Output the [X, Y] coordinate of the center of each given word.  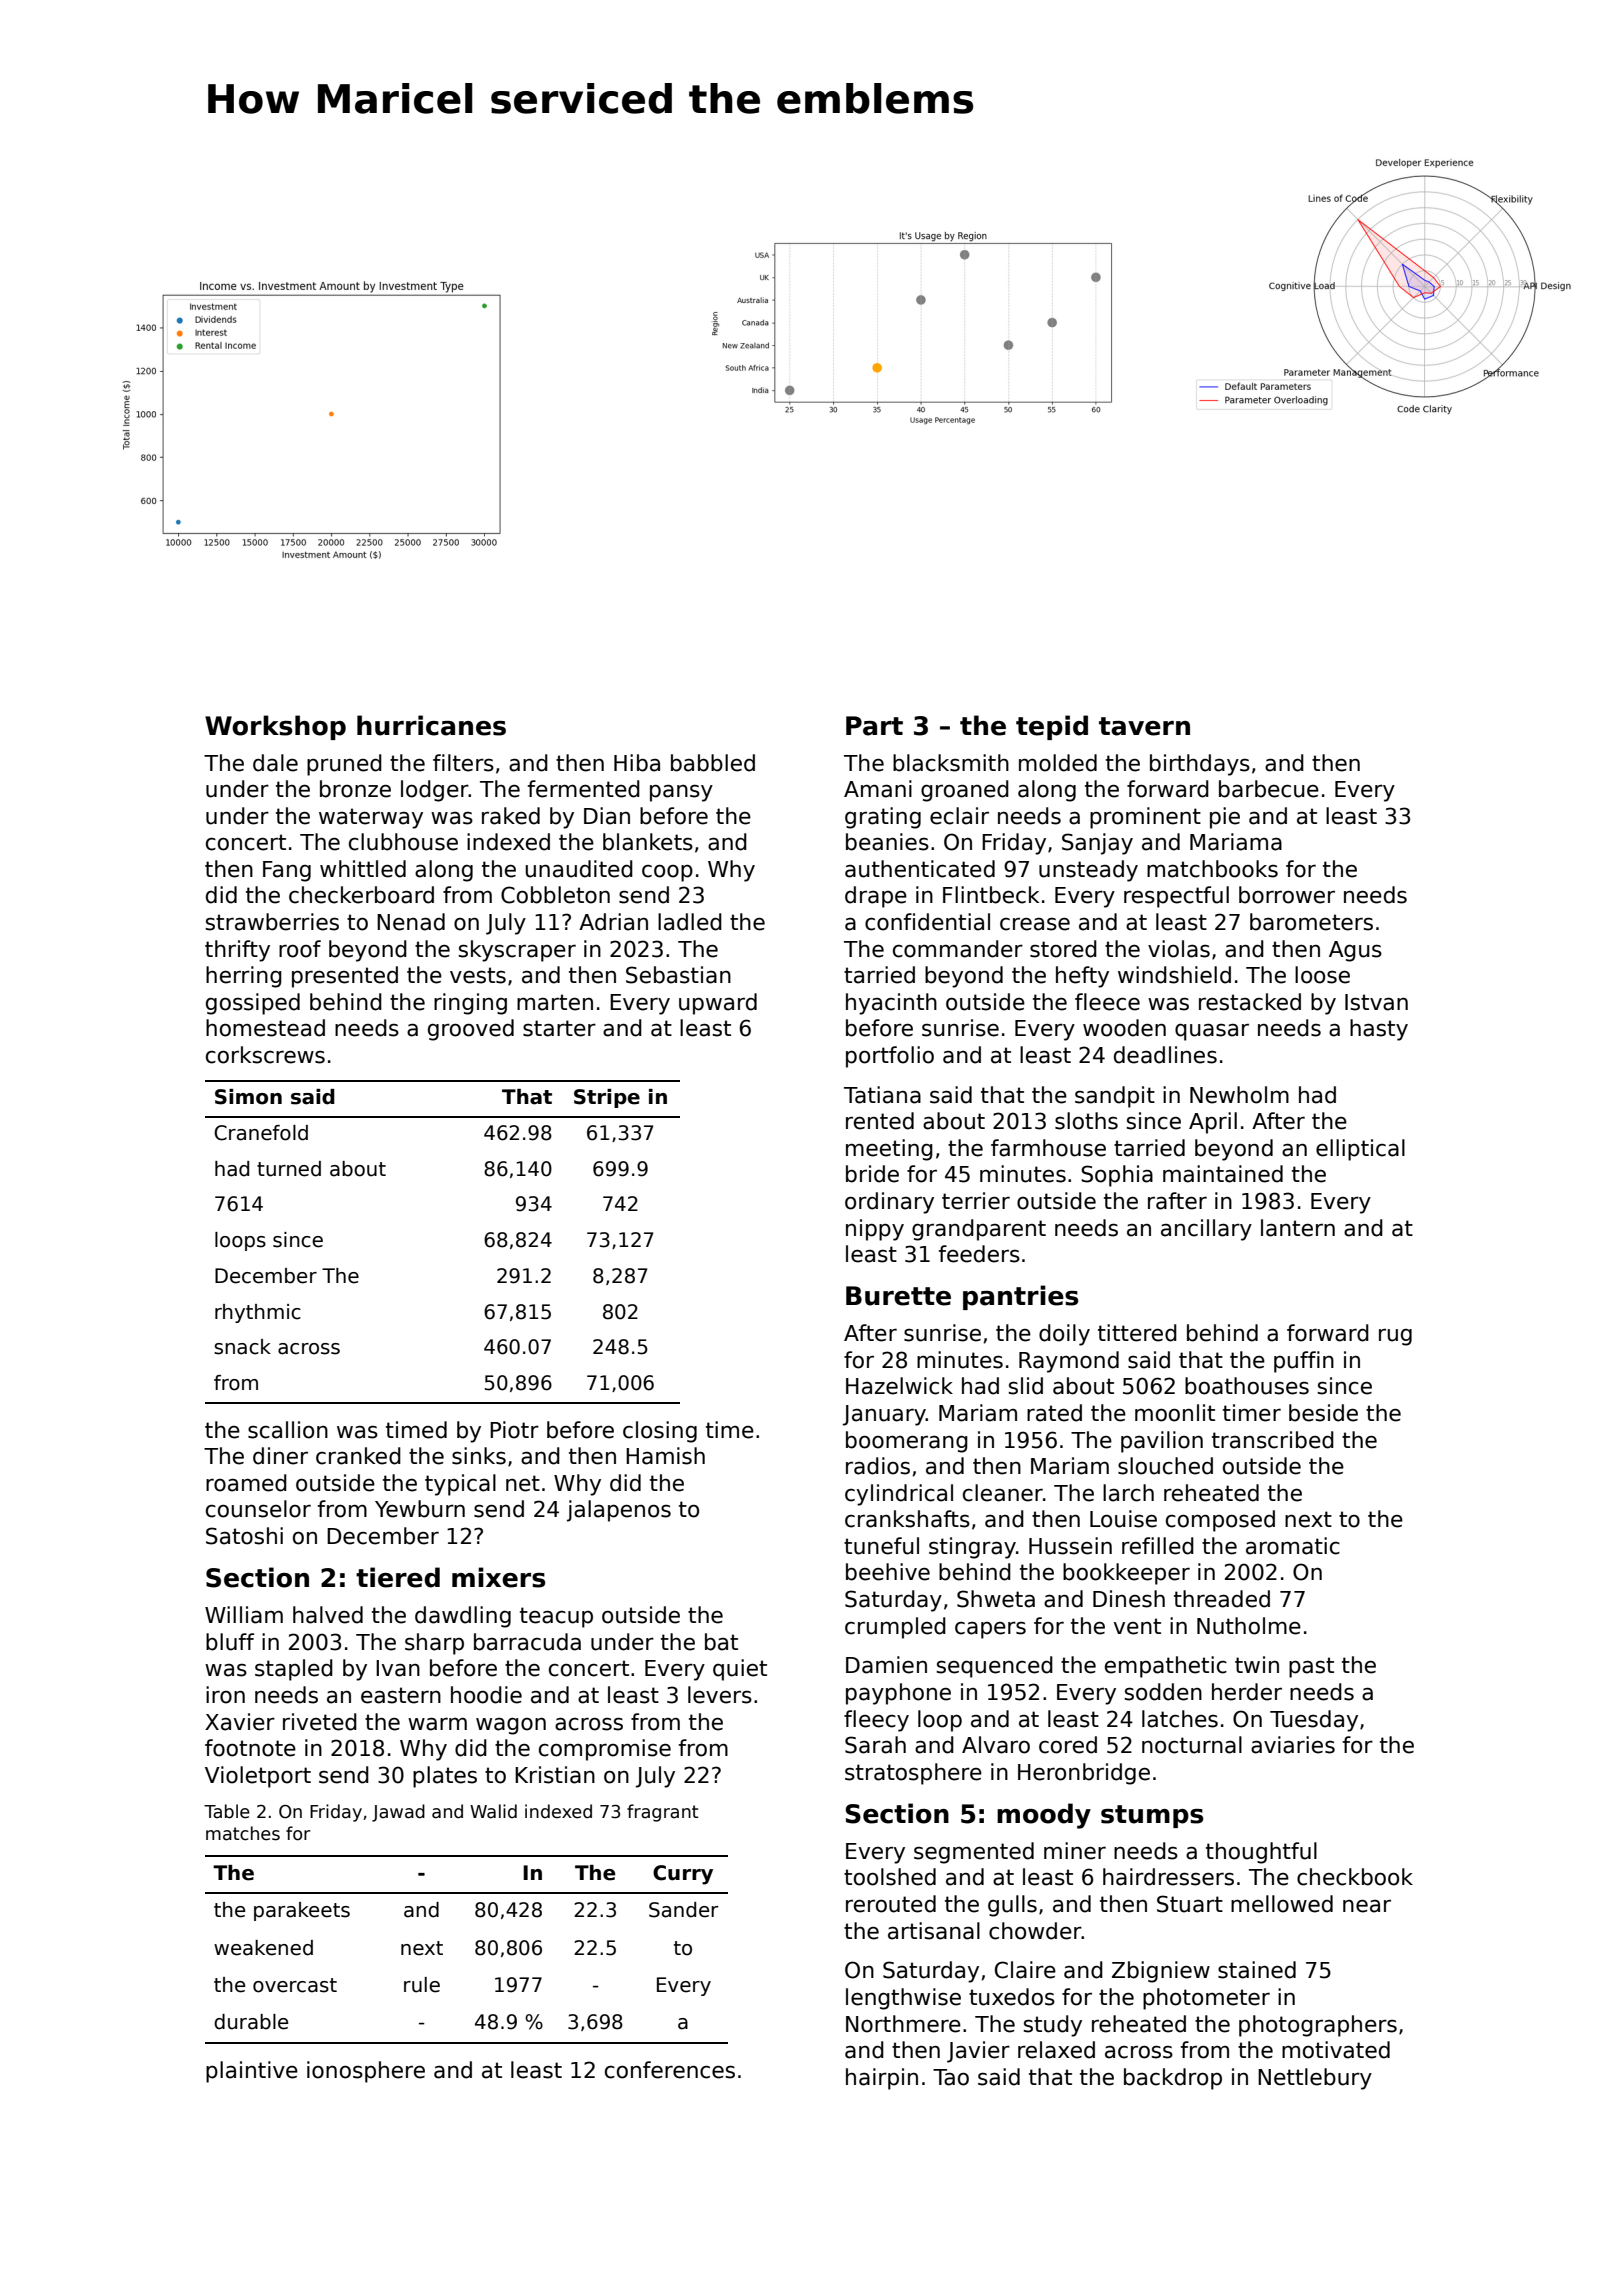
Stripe [607, 1098]
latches [1180, 1719]
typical [460, 1485]
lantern [1298, 1228]
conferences [670, 2070]
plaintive [252, 2072]
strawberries [272, 922]
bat [721, 1642]
